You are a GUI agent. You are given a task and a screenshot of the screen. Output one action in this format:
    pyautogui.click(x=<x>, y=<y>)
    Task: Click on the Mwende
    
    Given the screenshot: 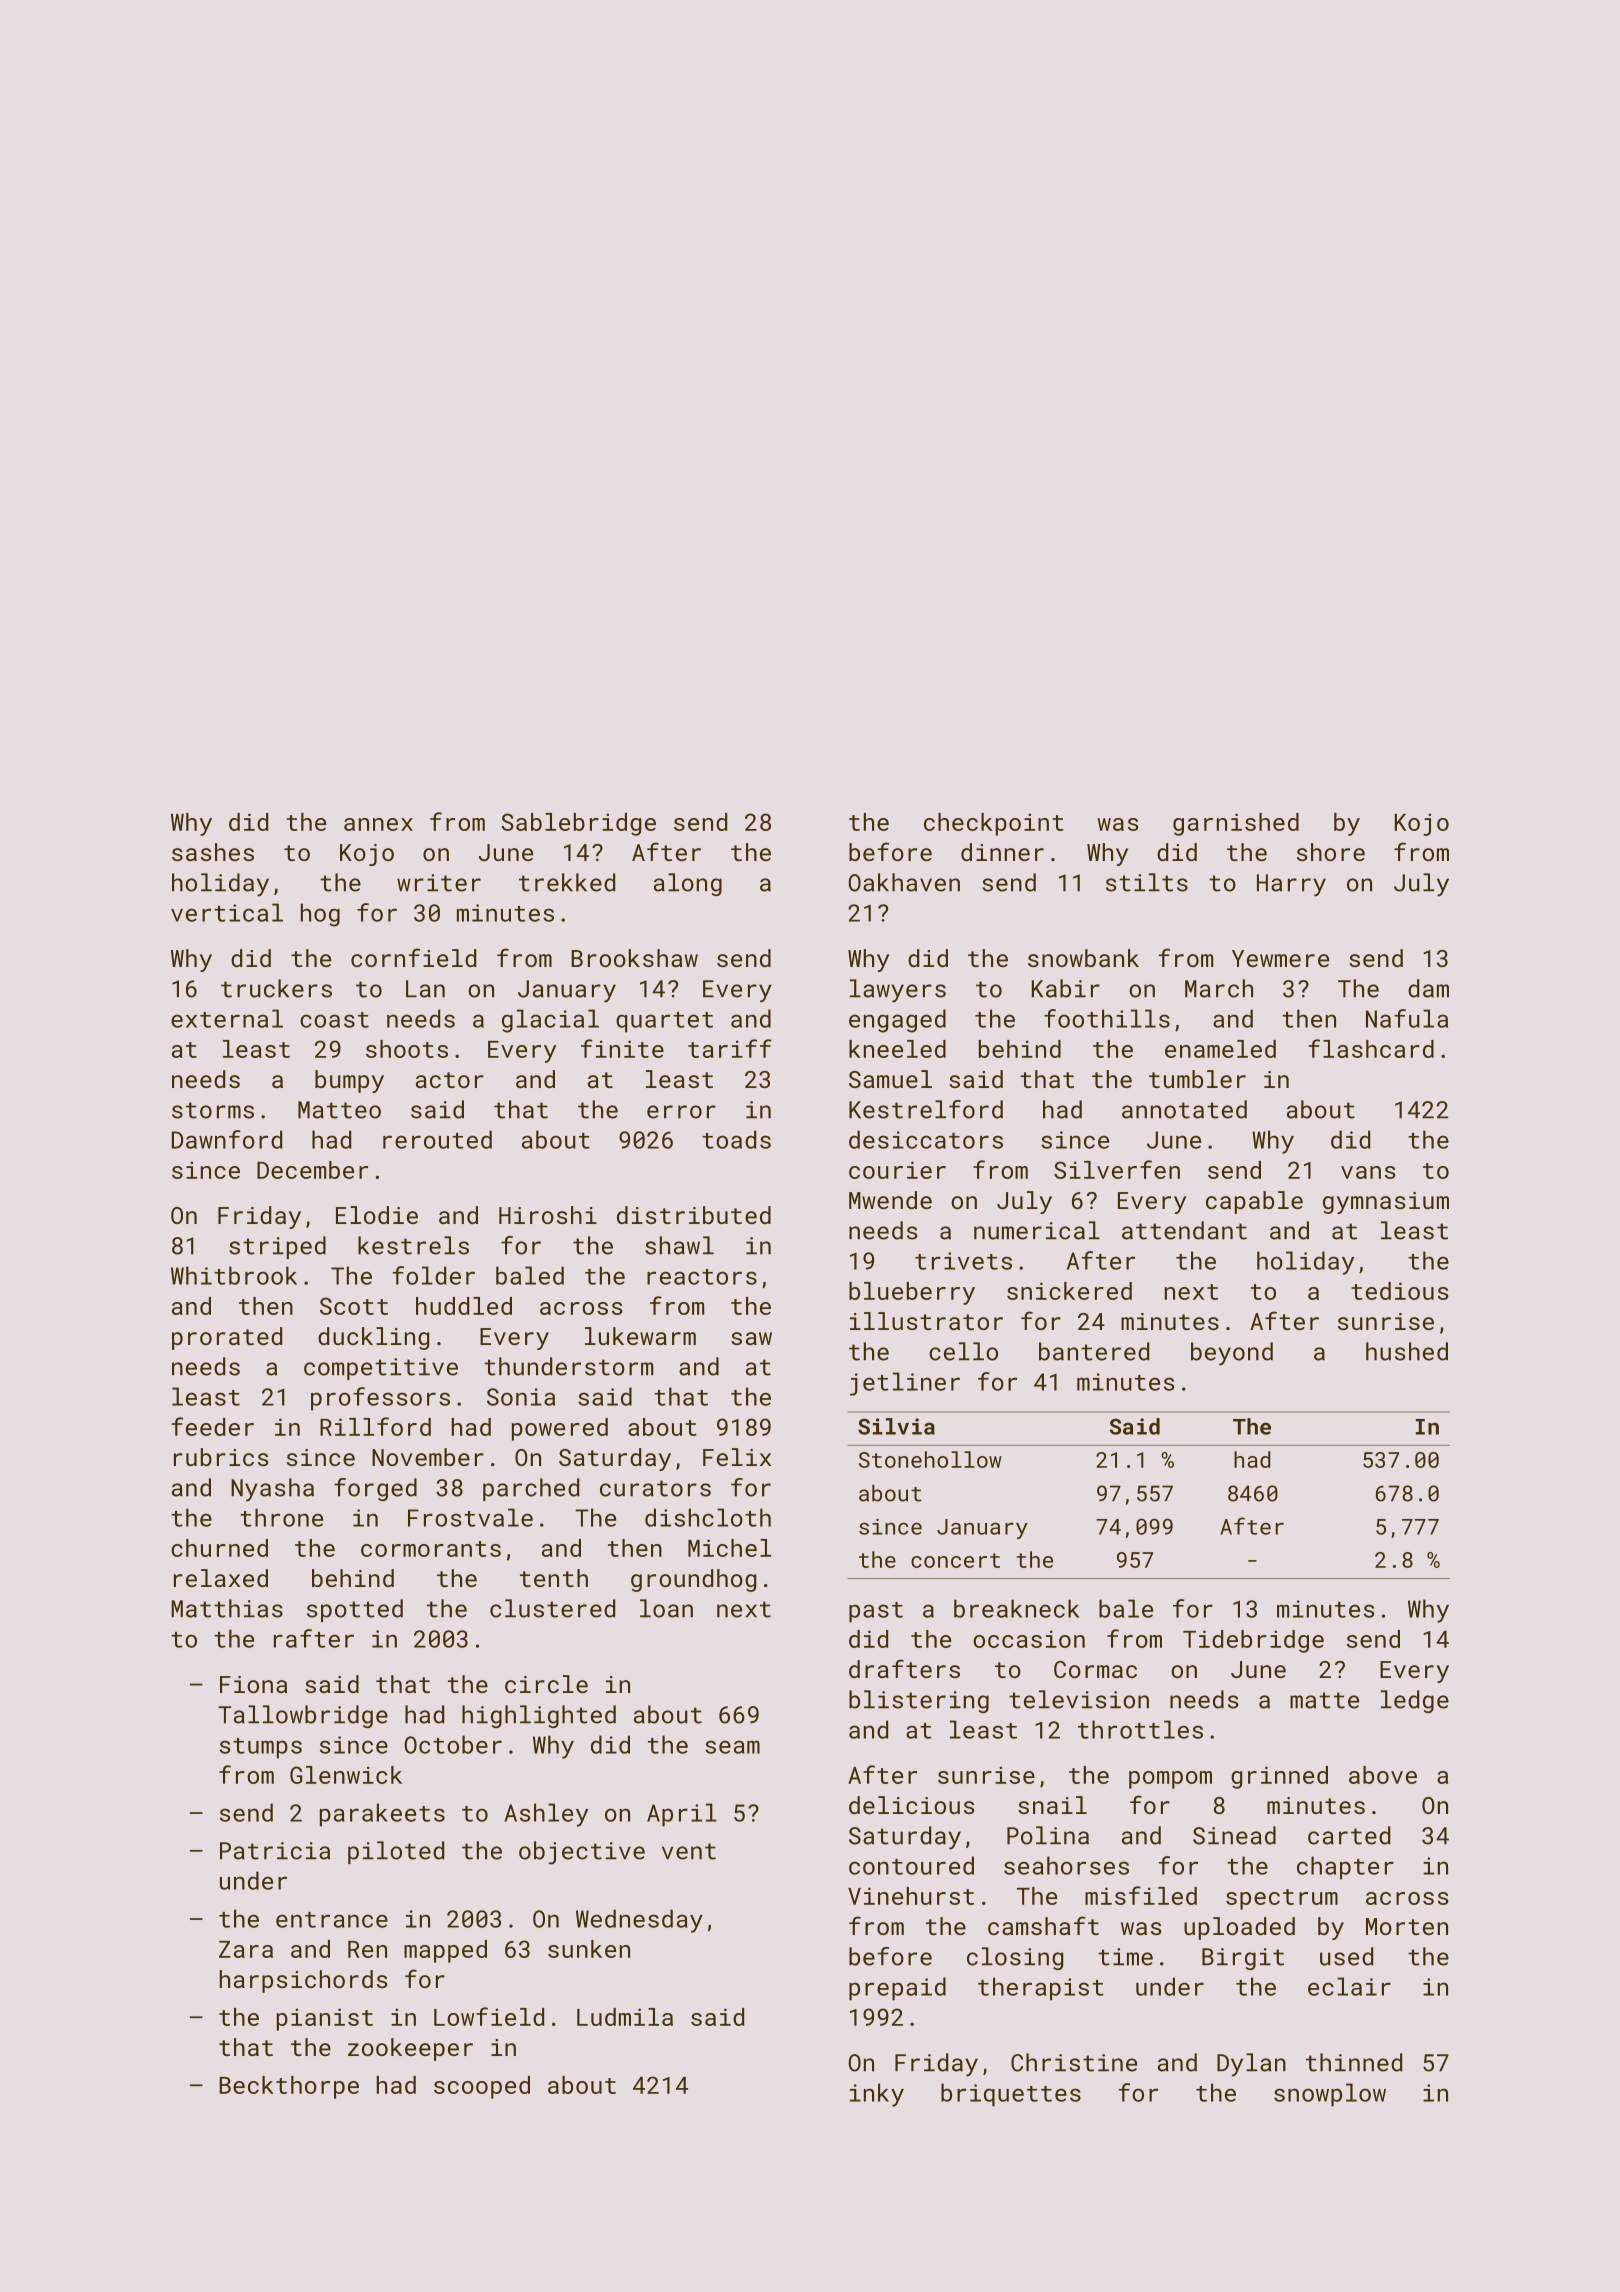 What is the action you would take?
    pyautogui.click(x=890, y=1200)
